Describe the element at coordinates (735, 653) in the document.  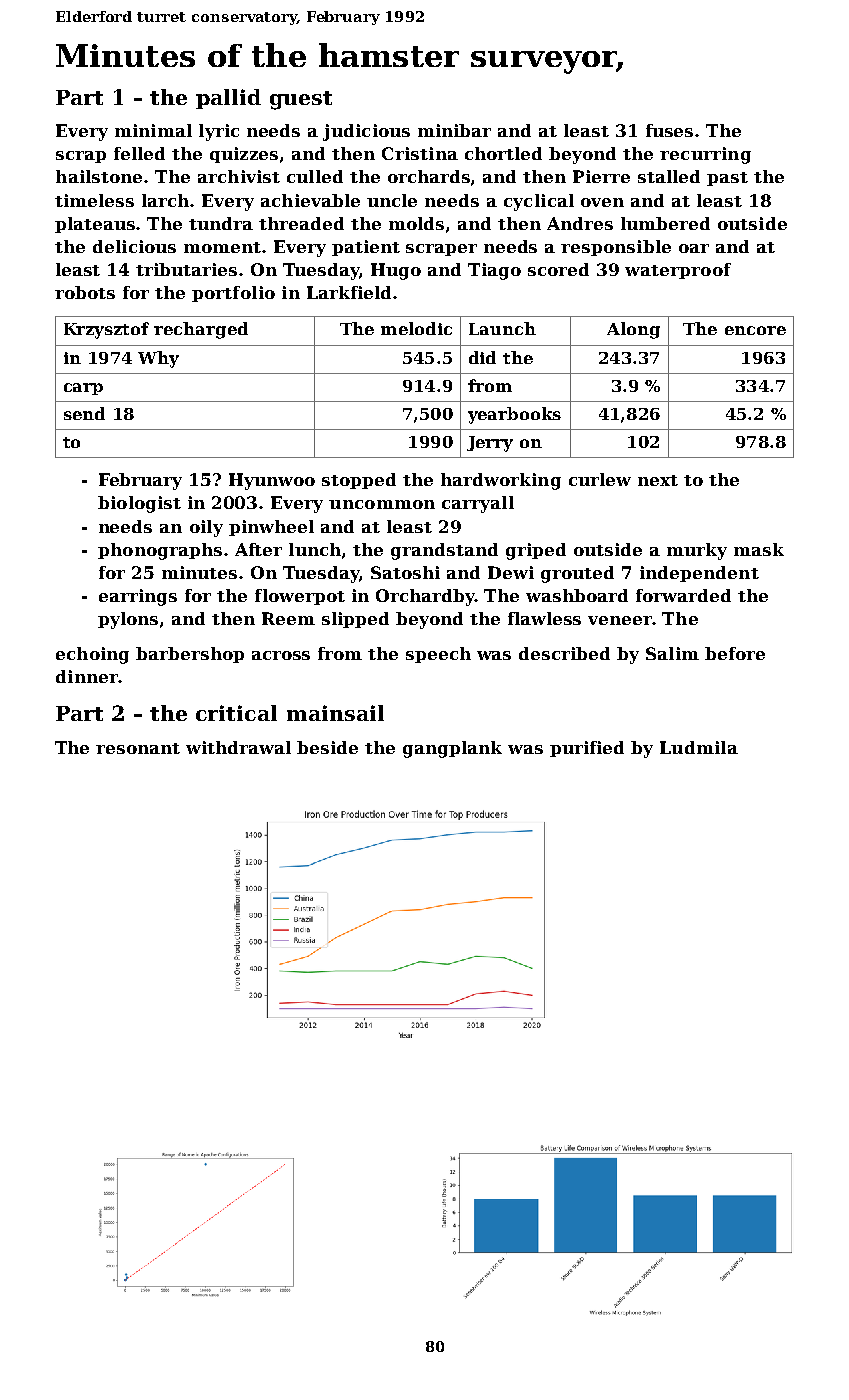
I see `before` at that location.
